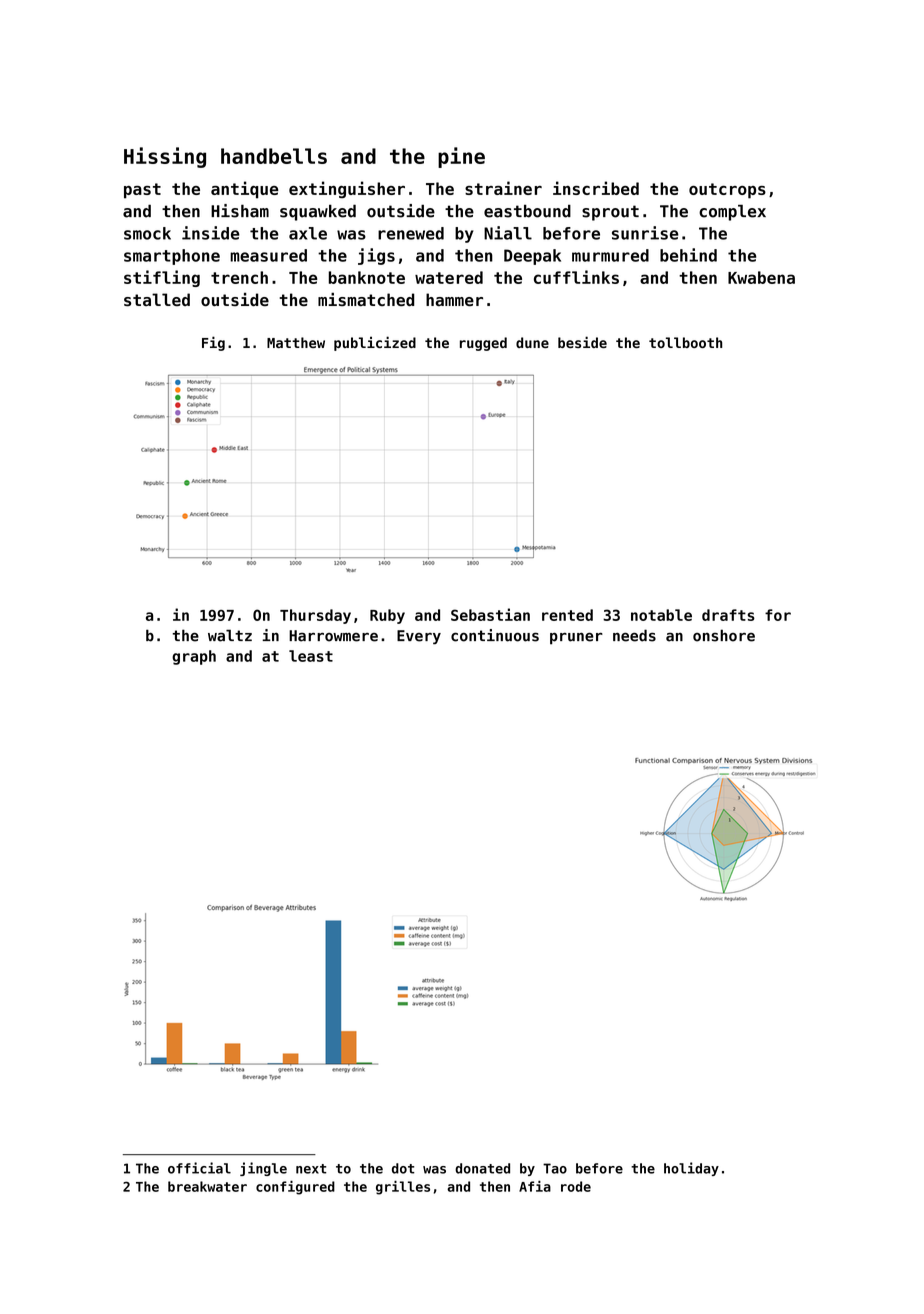 The image size is (924, 1314). Describe the element at coordinates (296, 342) in the page. I see `Matthew` at that location.
